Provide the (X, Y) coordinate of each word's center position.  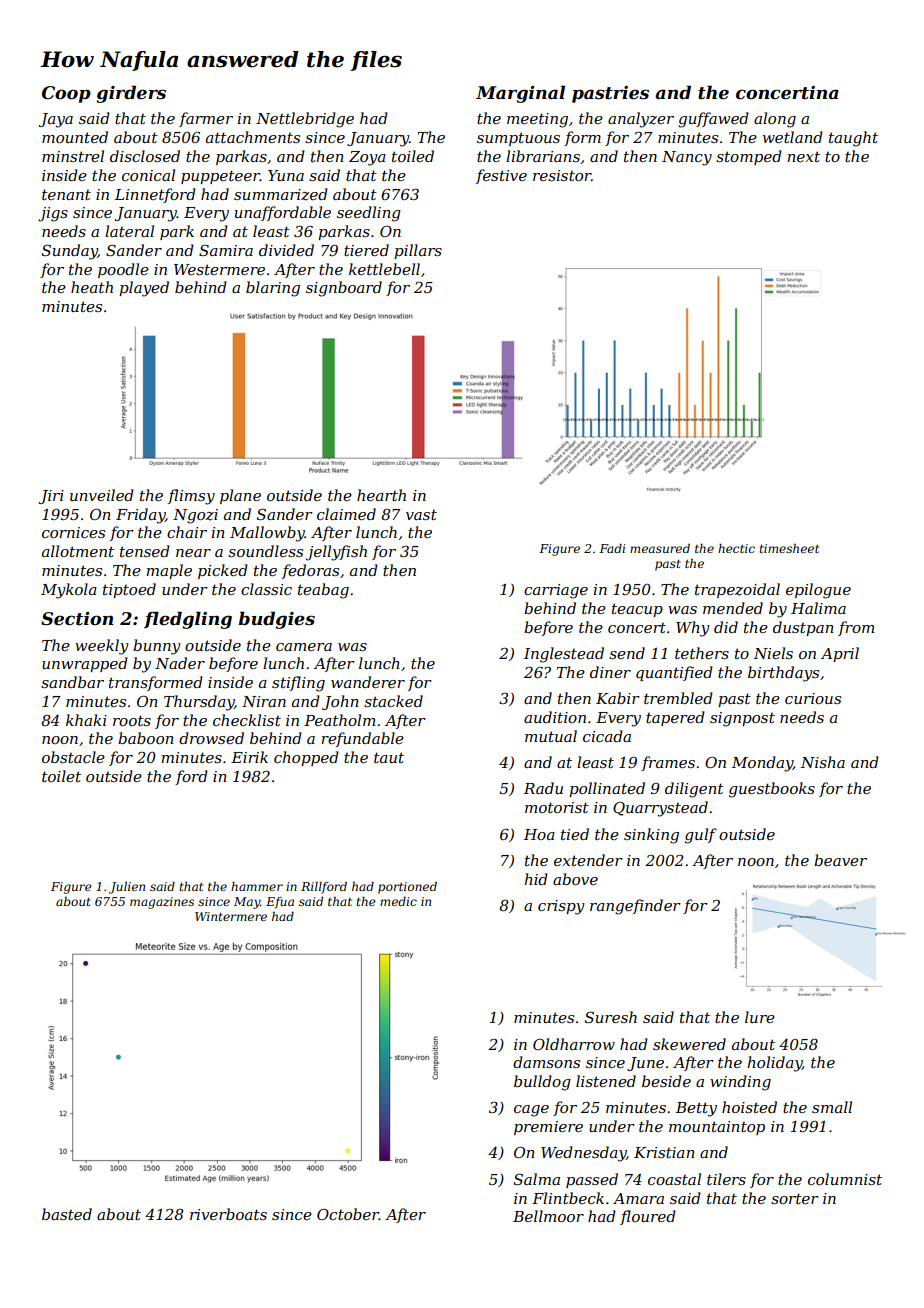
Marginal (520, 94)
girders (131, 94)
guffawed (713, 120)
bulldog (542, 1083)
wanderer (368, 682)
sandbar (72, 682)
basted (67, 1214)
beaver (840, 860)
